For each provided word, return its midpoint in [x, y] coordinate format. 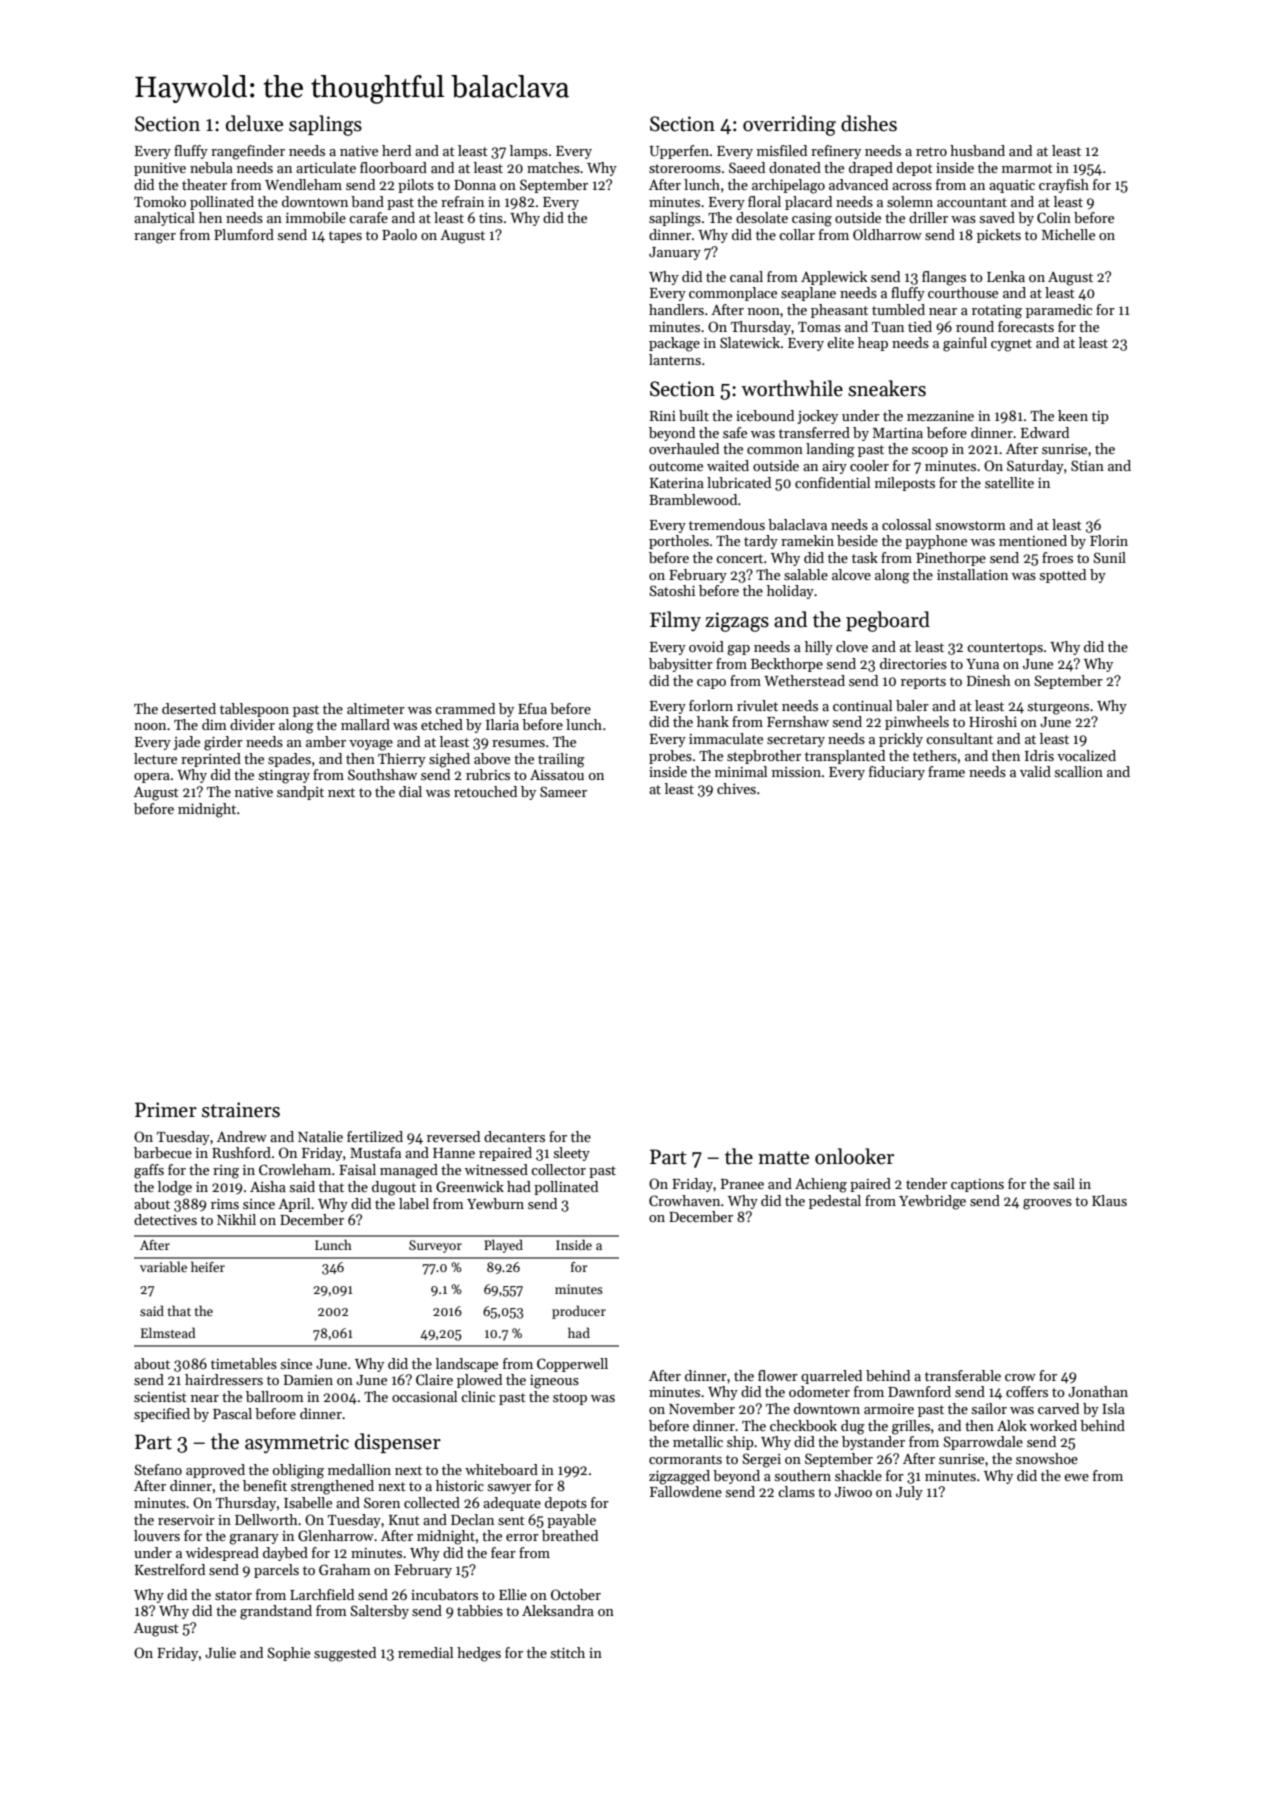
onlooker [854, 1156]
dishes [869, 123]
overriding [789, 125]
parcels [276, 1571]
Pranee [742, 1184]
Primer [166, 1110]
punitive [160, 169]
